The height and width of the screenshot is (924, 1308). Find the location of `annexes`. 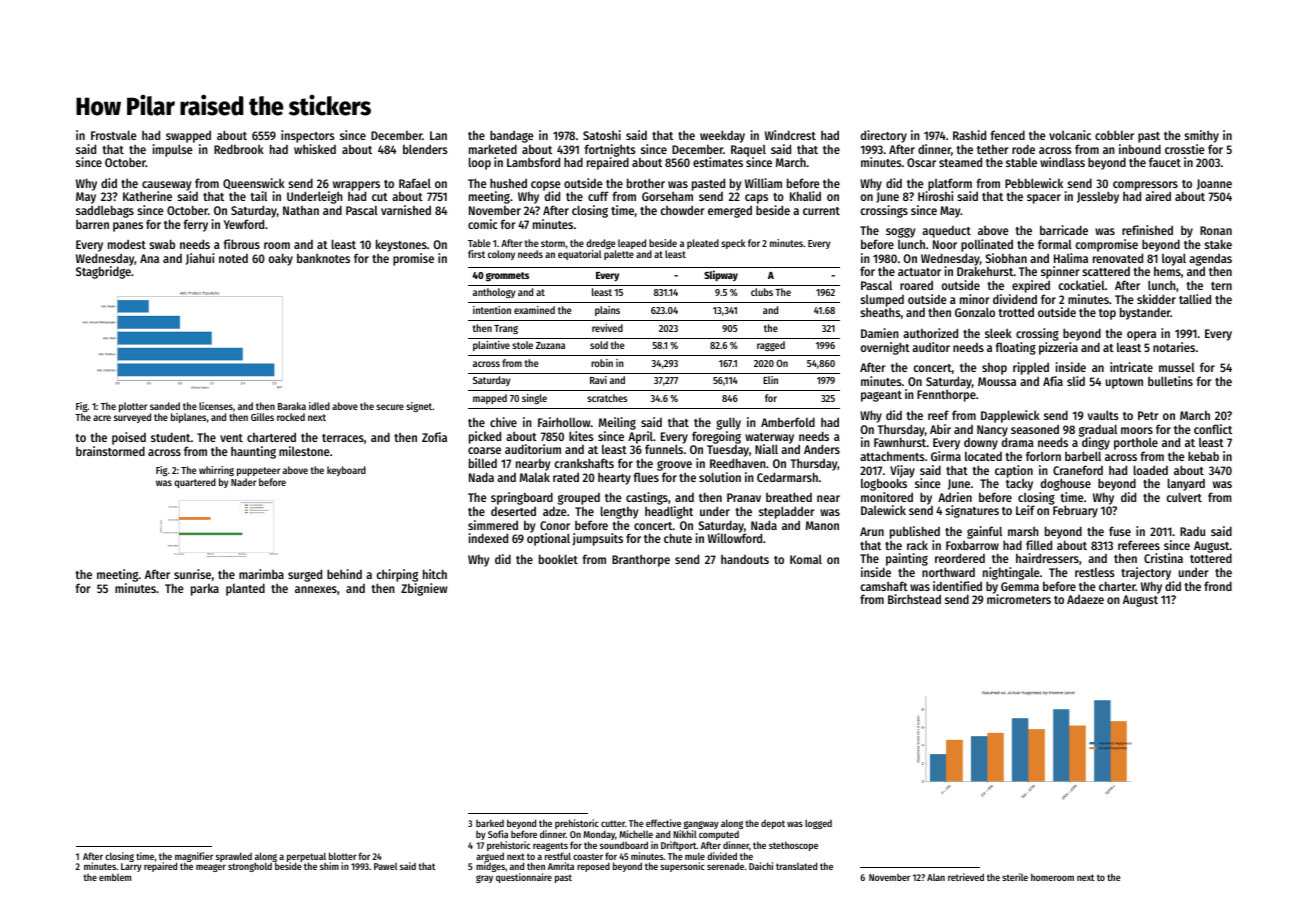

annexes is located at coordinates (316, 589).
